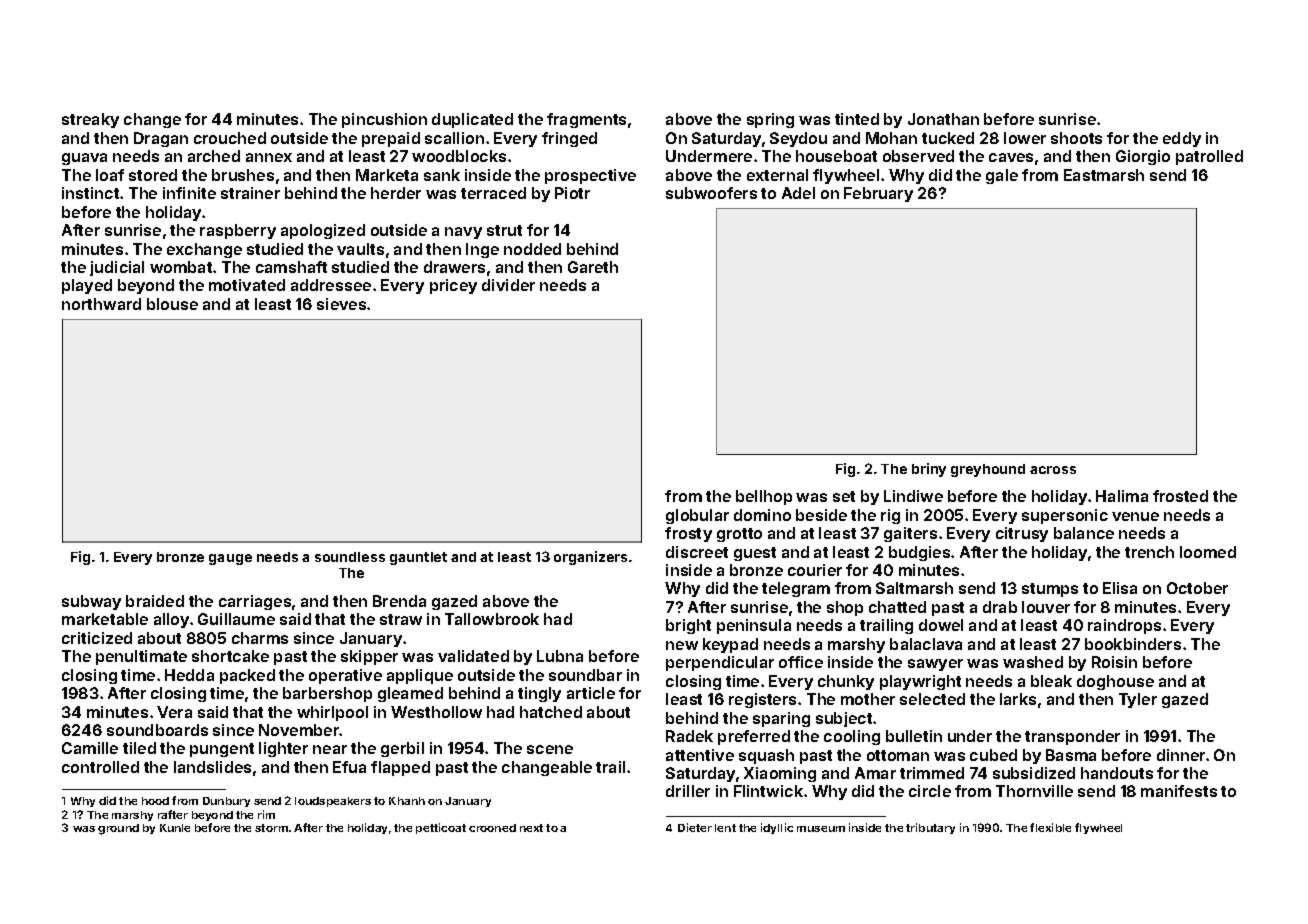 This screenshot has height=924, width=1308. What do you see at coordinates (593, 267) in the screenshot?
I see `Gareth` at bounding box center [593, 267].
